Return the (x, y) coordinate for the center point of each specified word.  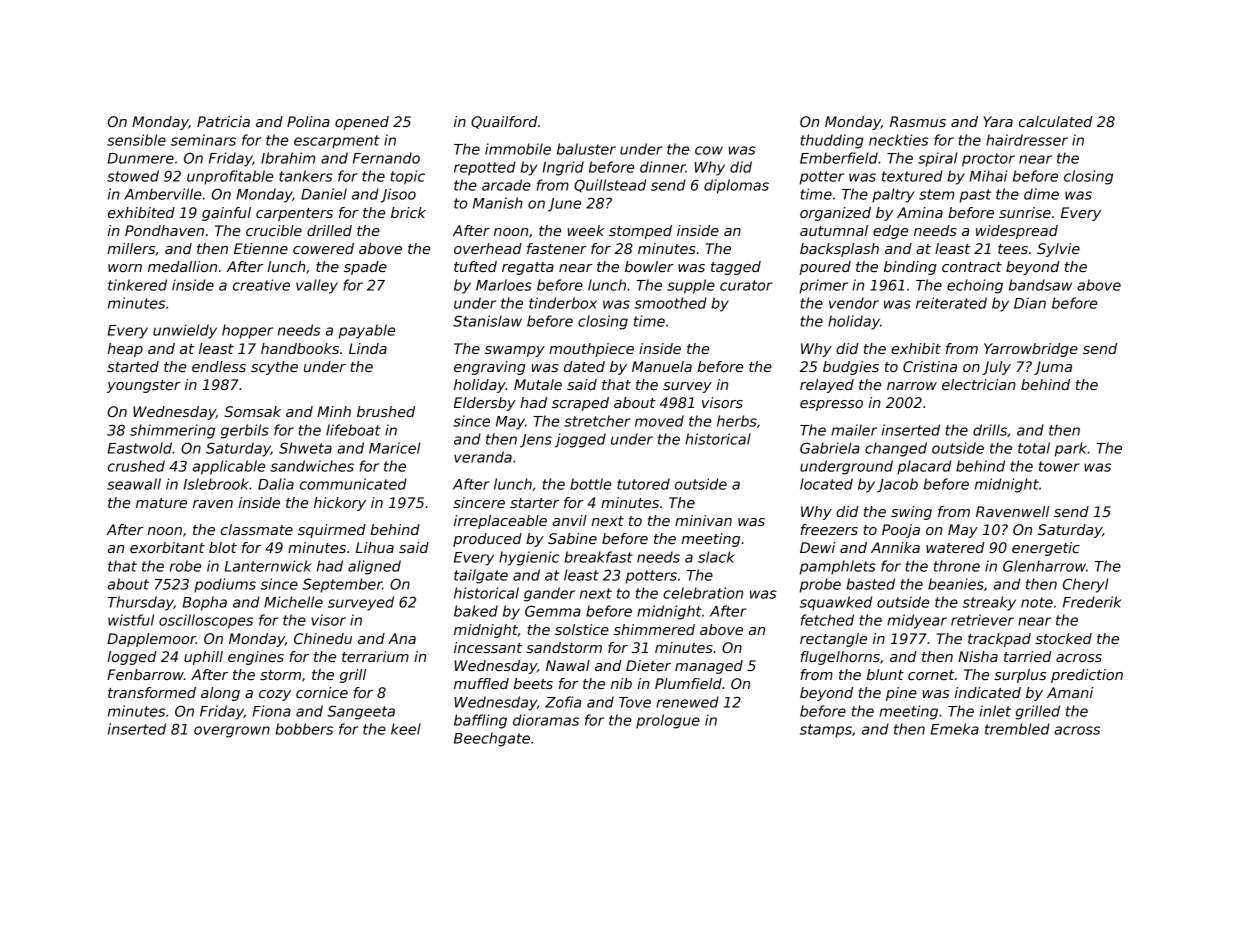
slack (716, 557)
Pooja (901, 531)
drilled (329, 230)
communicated (353, 484)
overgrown (232, 732)
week (586, 230)
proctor (988, 160)
